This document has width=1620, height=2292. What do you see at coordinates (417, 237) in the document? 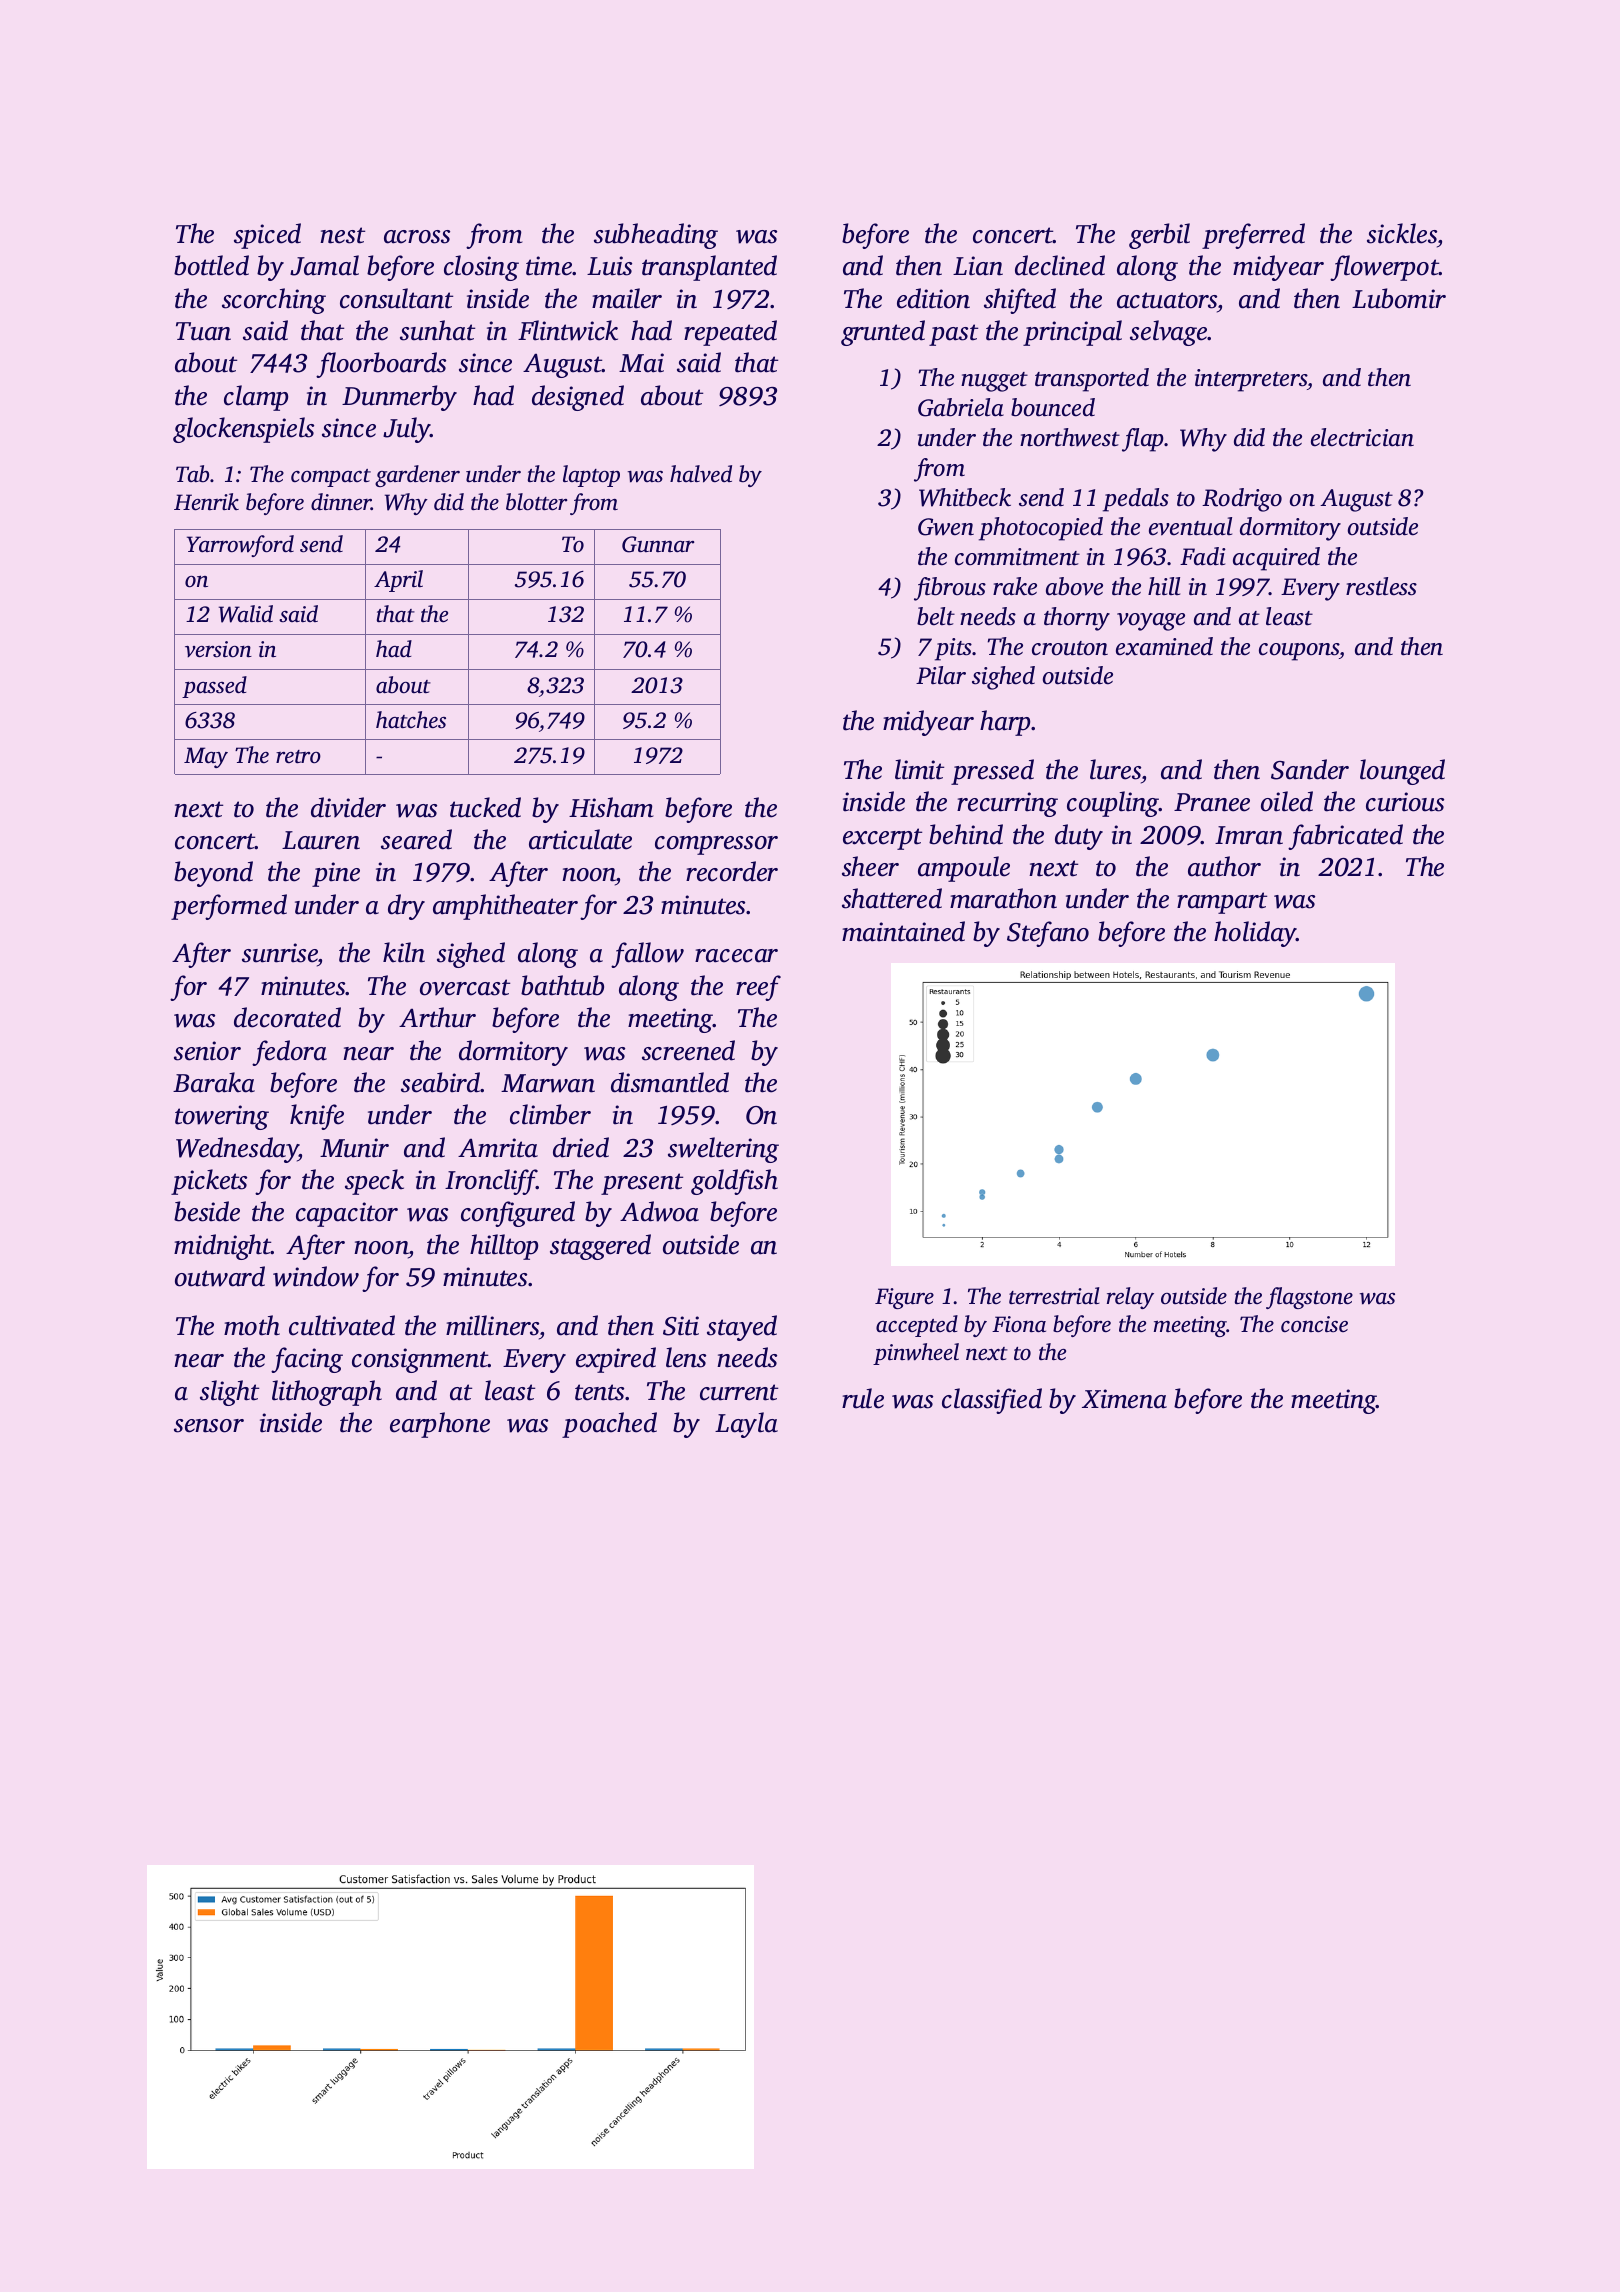
I see `across` at bounding box center [417, 237].
